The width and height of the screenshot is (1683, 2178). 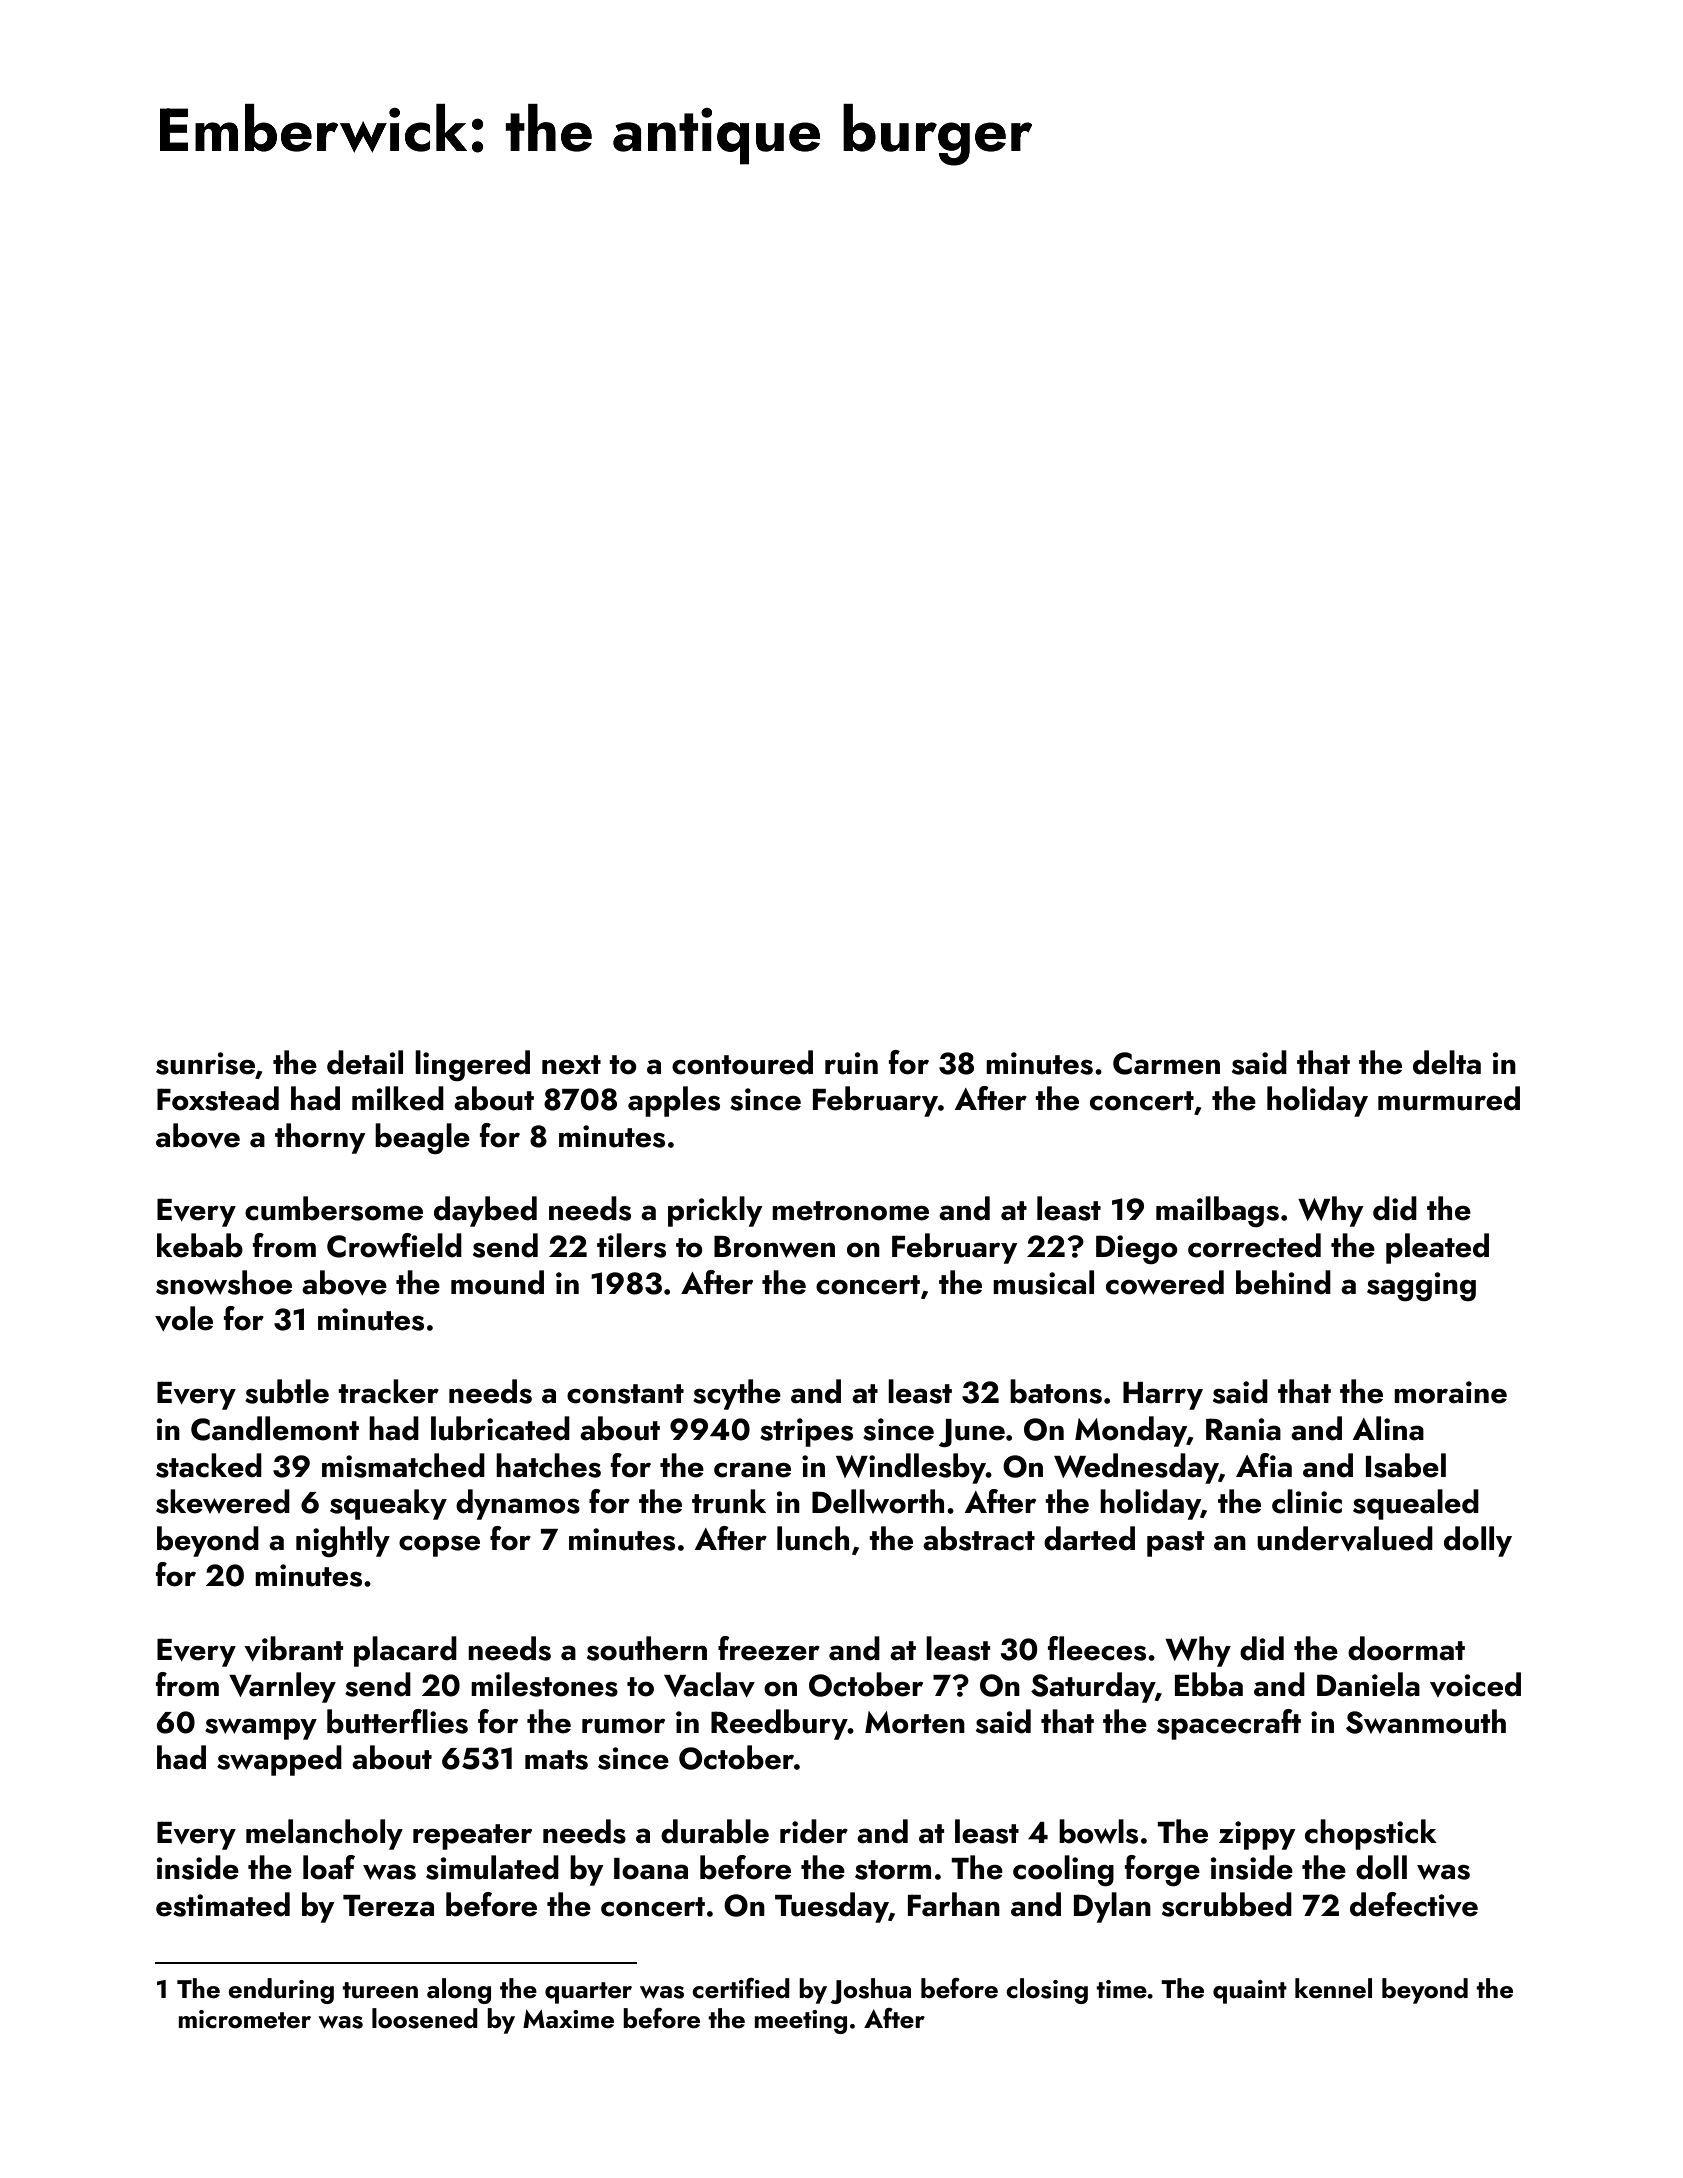 I want to click on time, so click(x=1121, y=1989).
